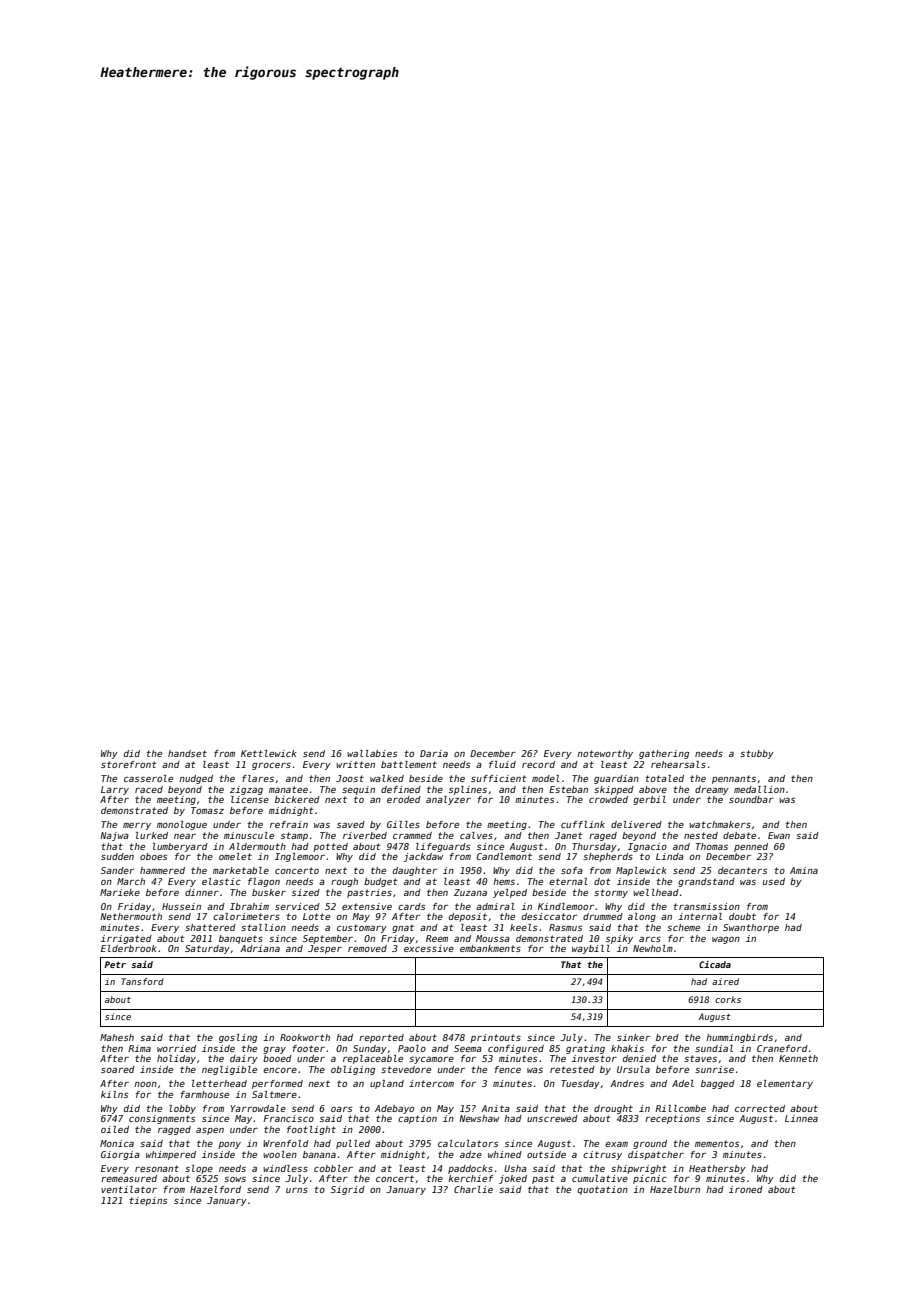 The width and height of the screenshot is (924, 1308). What do you see at coordinates (725, 981) in the screenshot?
I see `aired` at bounding box center [725, 981].
